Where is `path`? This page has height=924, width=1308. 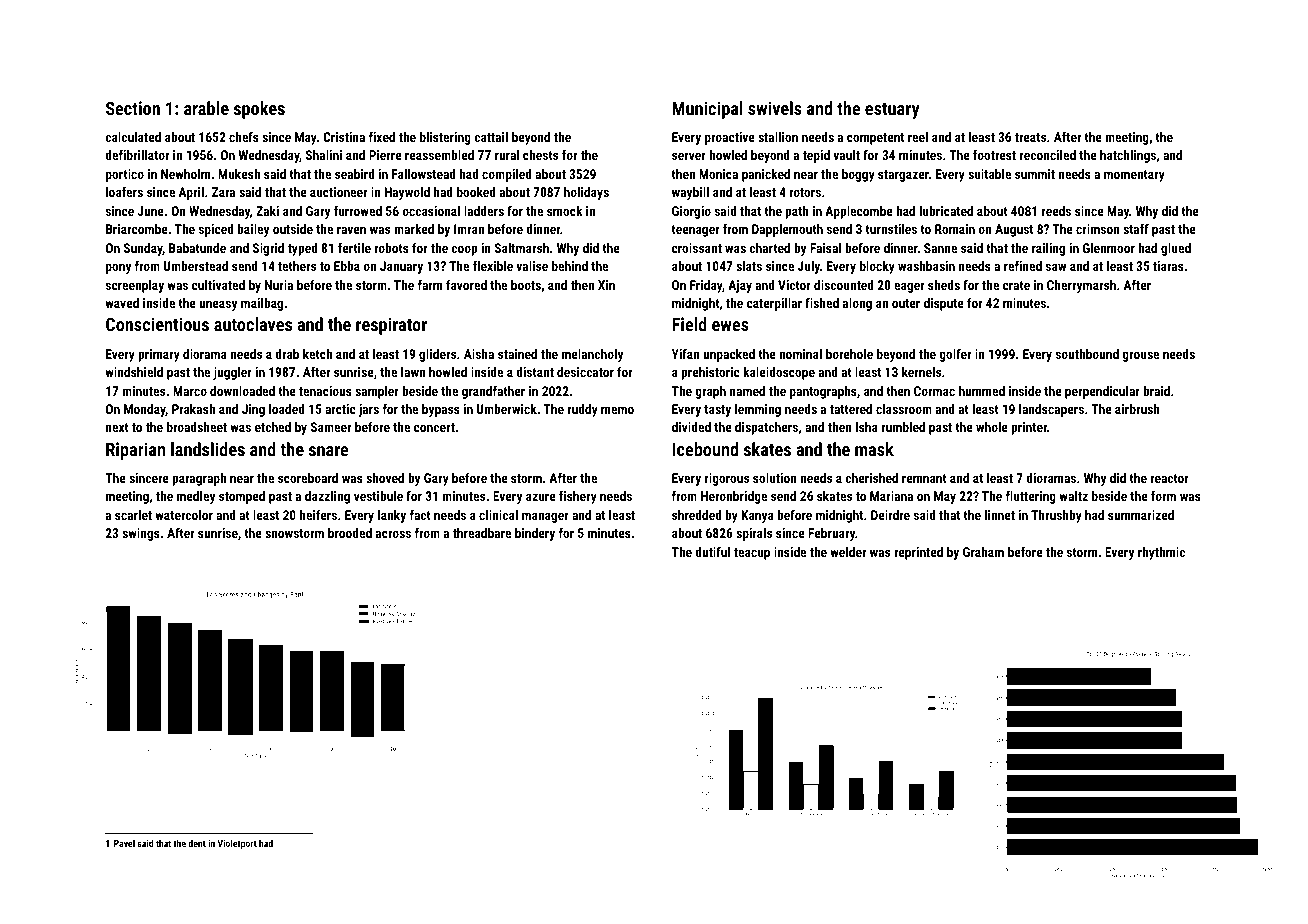 path is located at coordinates (797, 212).
